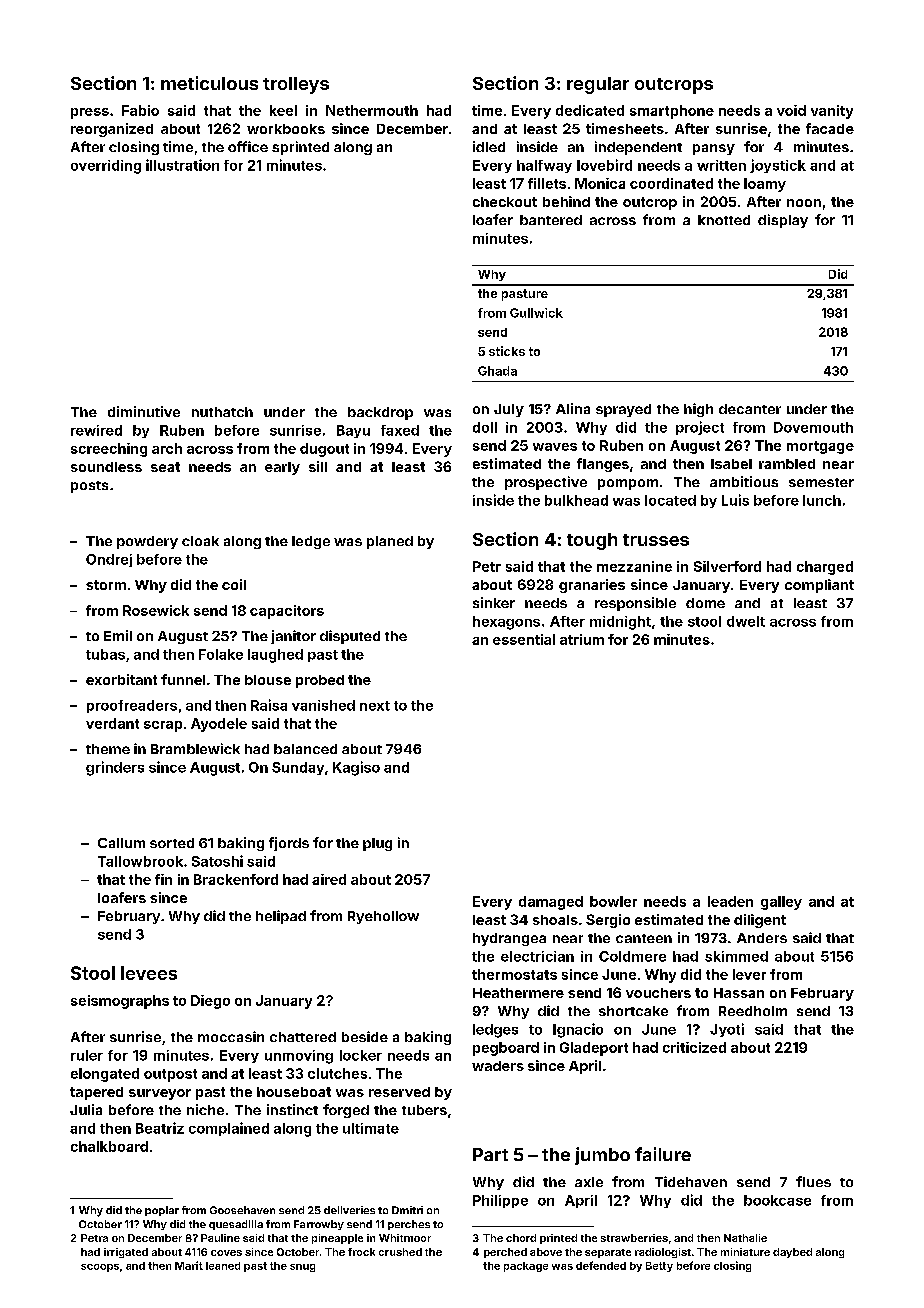 This page has width=924, height=1308. Describe the element at coordinates (106, 167) in the page. I see `overriding` at that location.
